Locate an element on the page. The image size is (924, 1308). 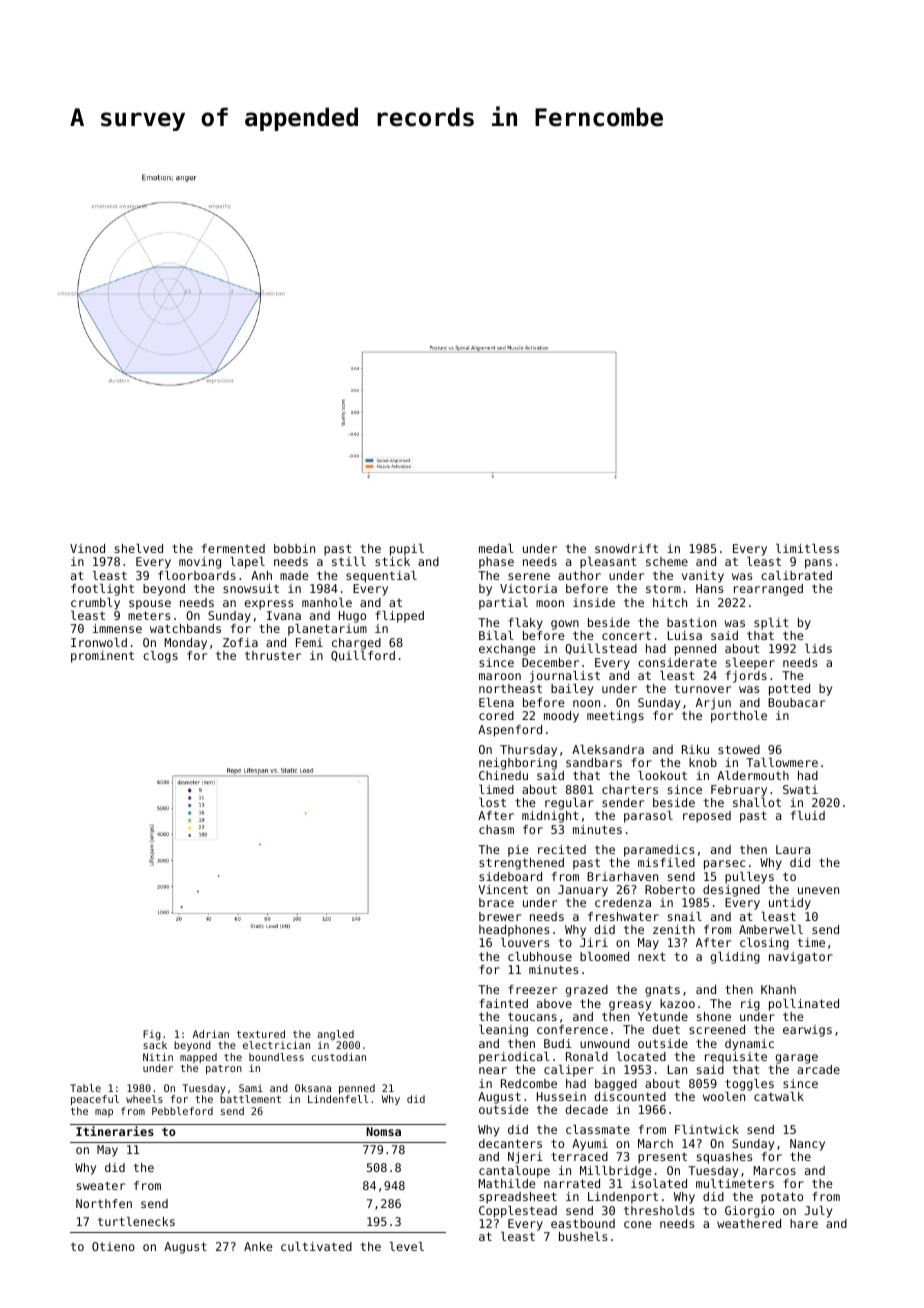
Hugo is located at coordinates (352, 617).
